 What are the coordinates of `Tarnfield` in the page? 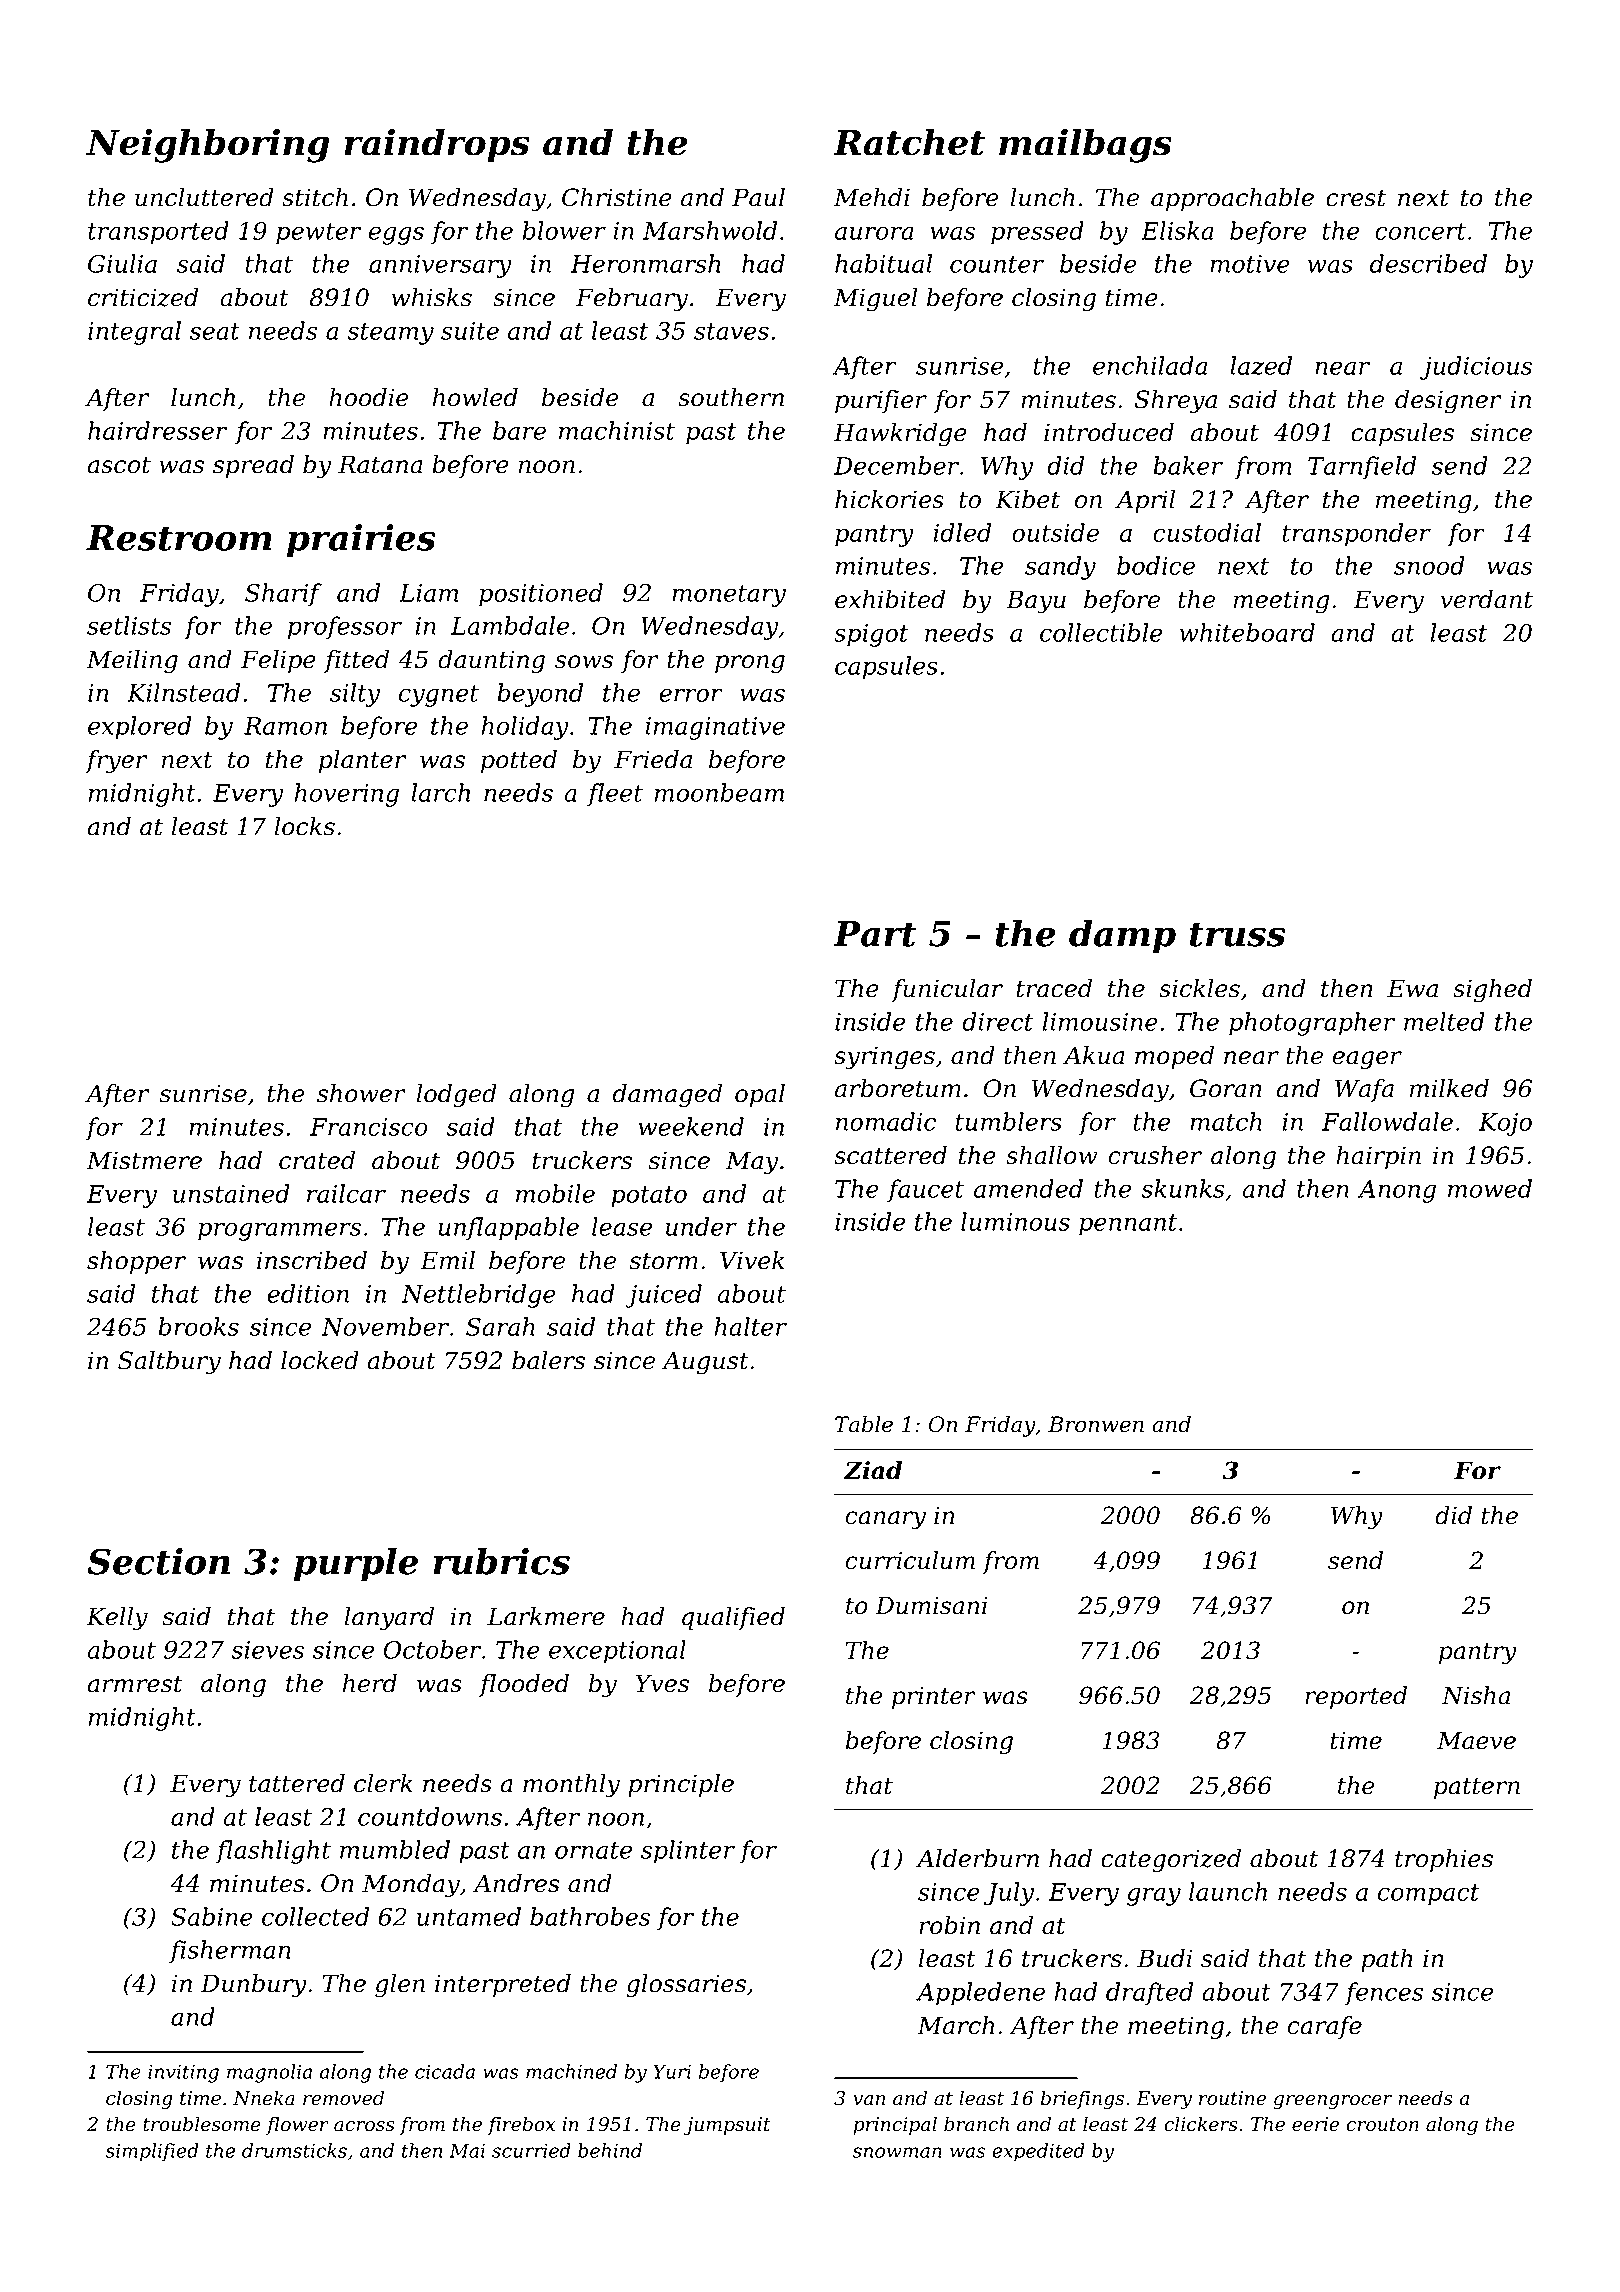 It's located at (1362, 468).
